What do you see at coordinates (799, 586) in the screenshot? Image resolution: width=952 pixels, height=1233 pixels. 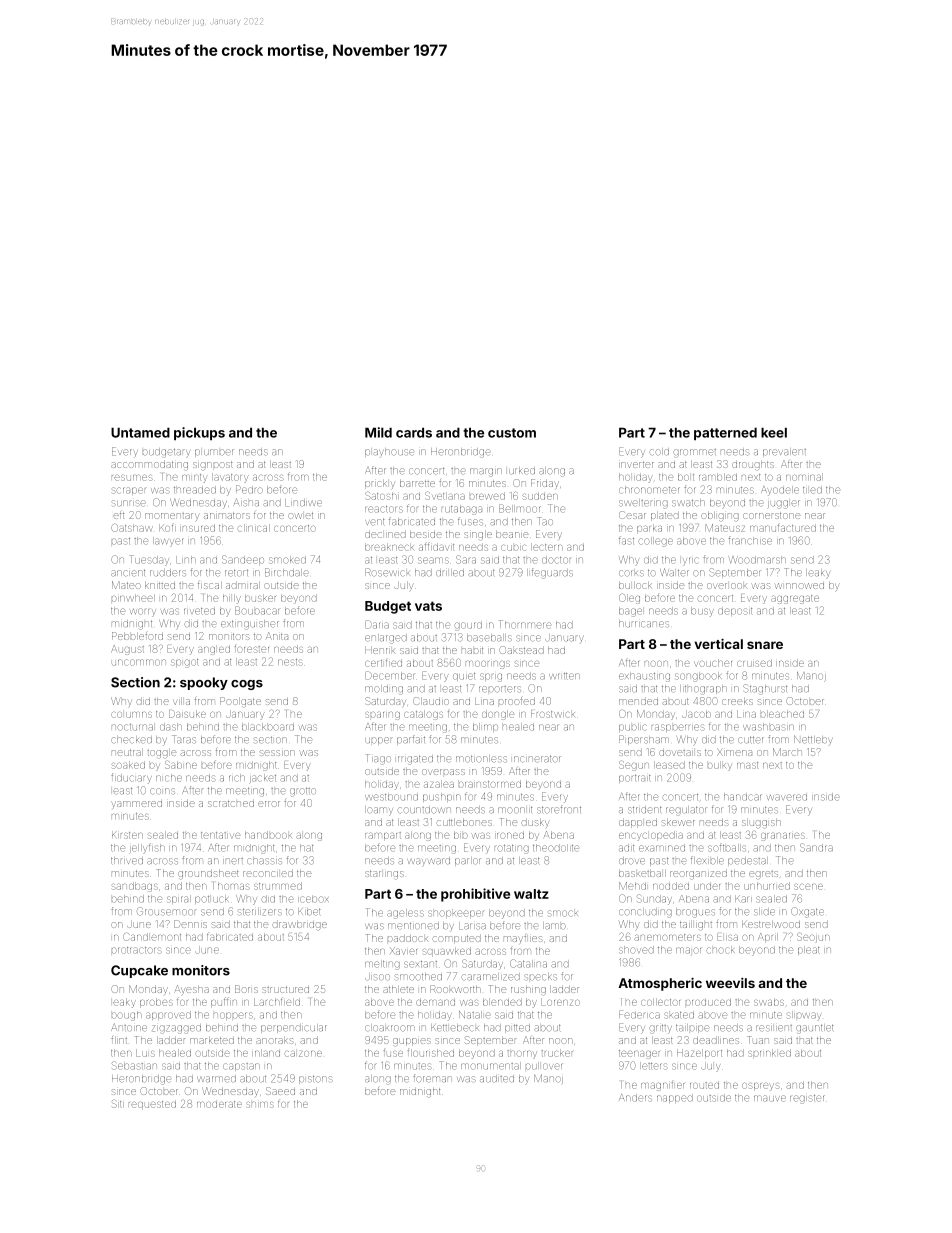 I see `winnowed` at bounding box center [799, 586].
